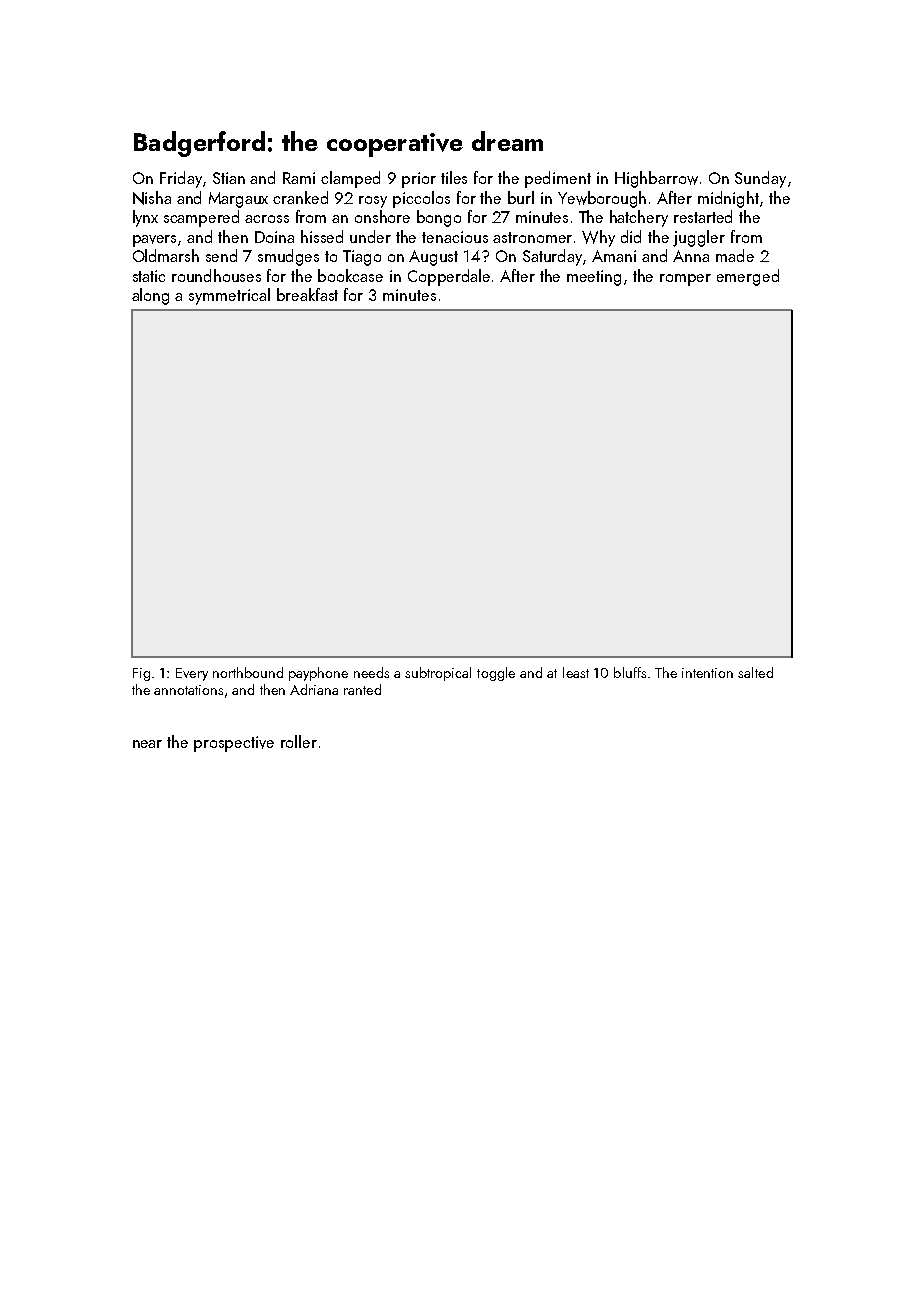 This screenshot has width=924, height=1314. What do you see at coordinates (685, 280) in the screenshot?
I see `romper` at bounding box center [685, 280].
